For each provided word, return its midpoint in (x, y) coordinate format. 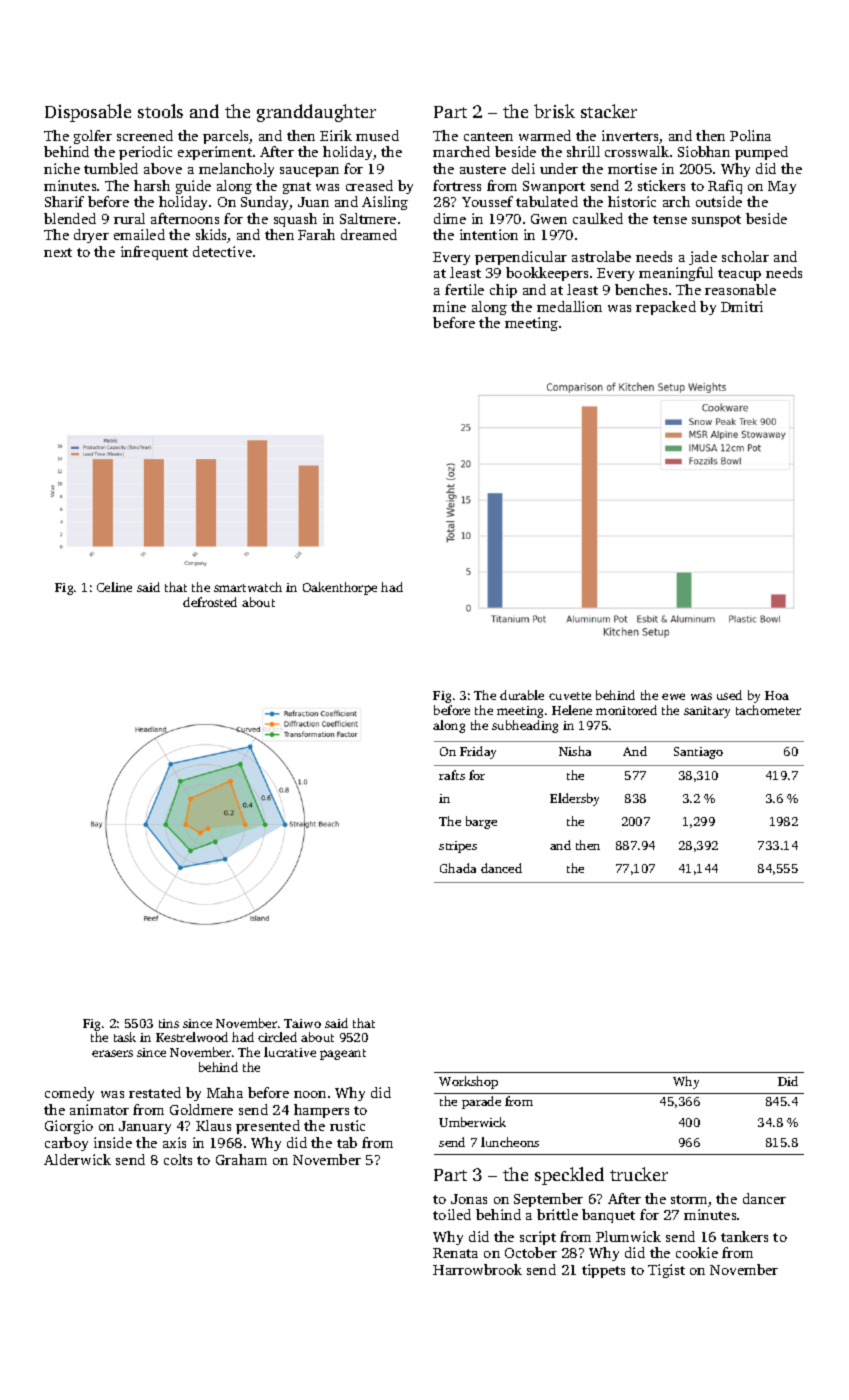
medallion (569, 306)
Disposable (88, 113)
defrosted (210, 602)
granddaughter (316, 113)
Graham (241, 1159)
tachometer (768, 710)
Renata (455, 1253)
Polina (750, 135)
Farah (316, 234)
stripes (458, 847)
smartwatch (248, 587)
